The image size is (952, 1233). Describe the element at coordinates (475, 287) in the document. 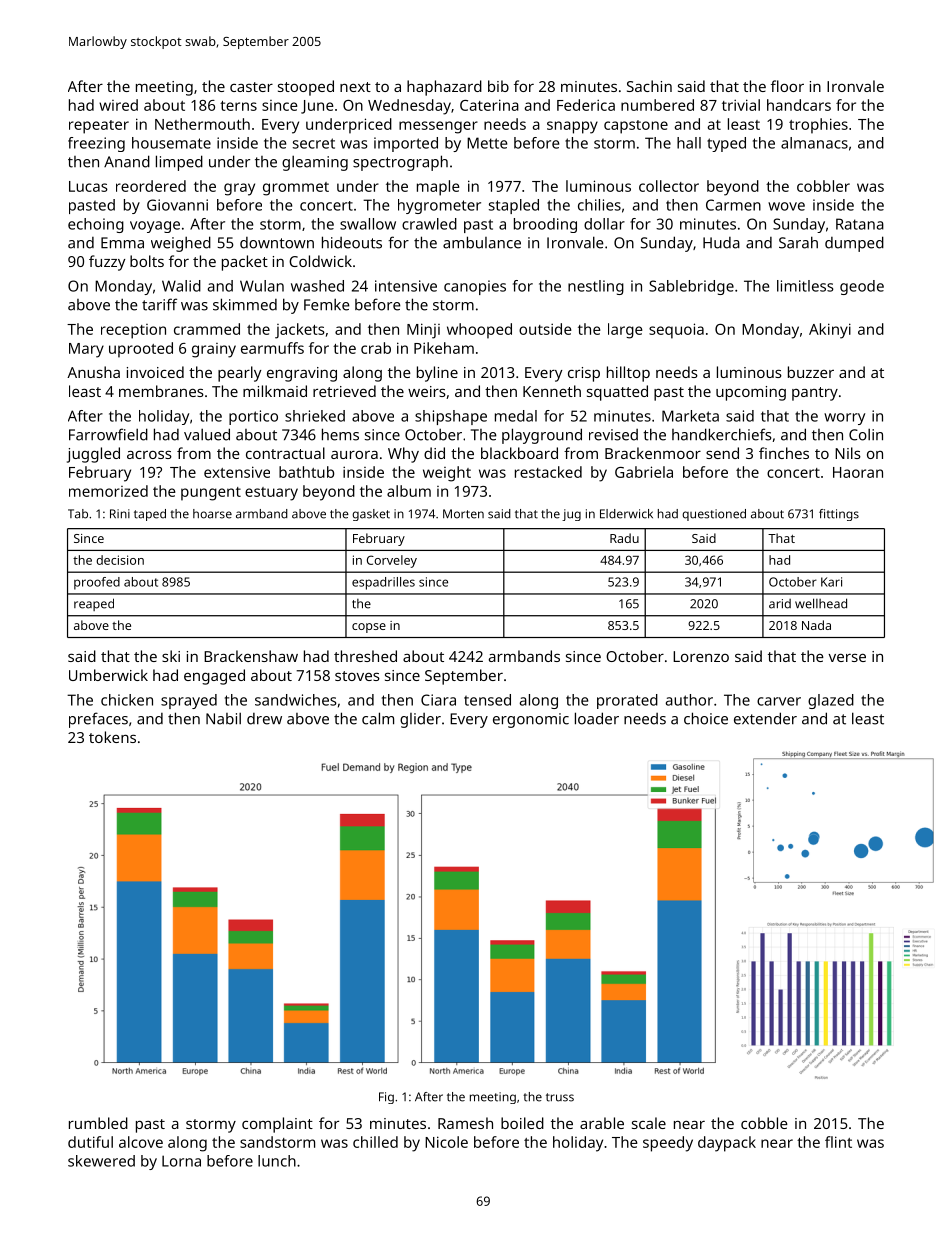

I see `canopies` at that location.
